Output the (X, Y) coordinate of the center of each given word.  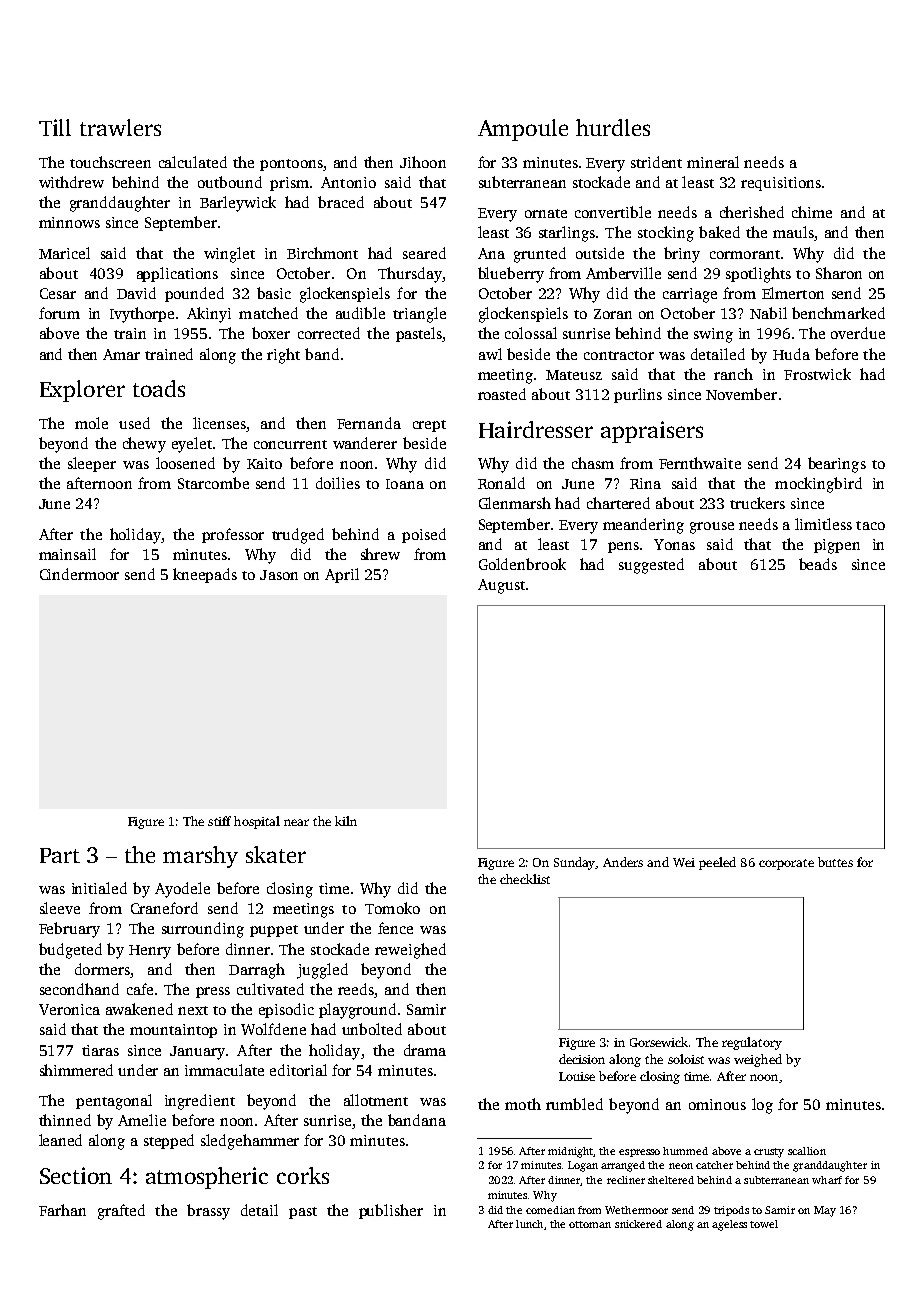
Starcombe (213, 483)
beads (818, 564)
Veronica (69, 1009)
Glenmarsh (515, 503)
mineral (713, 162)
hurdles (613, 127)
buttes (835, 862)
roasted (502, 394)
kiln (346, 821)
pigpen (837, 546)
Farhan (62, 1210)
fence (395, 928)
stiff (219, 821)
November (741, 394)
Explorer (82, 391)
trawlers (120, 127)
